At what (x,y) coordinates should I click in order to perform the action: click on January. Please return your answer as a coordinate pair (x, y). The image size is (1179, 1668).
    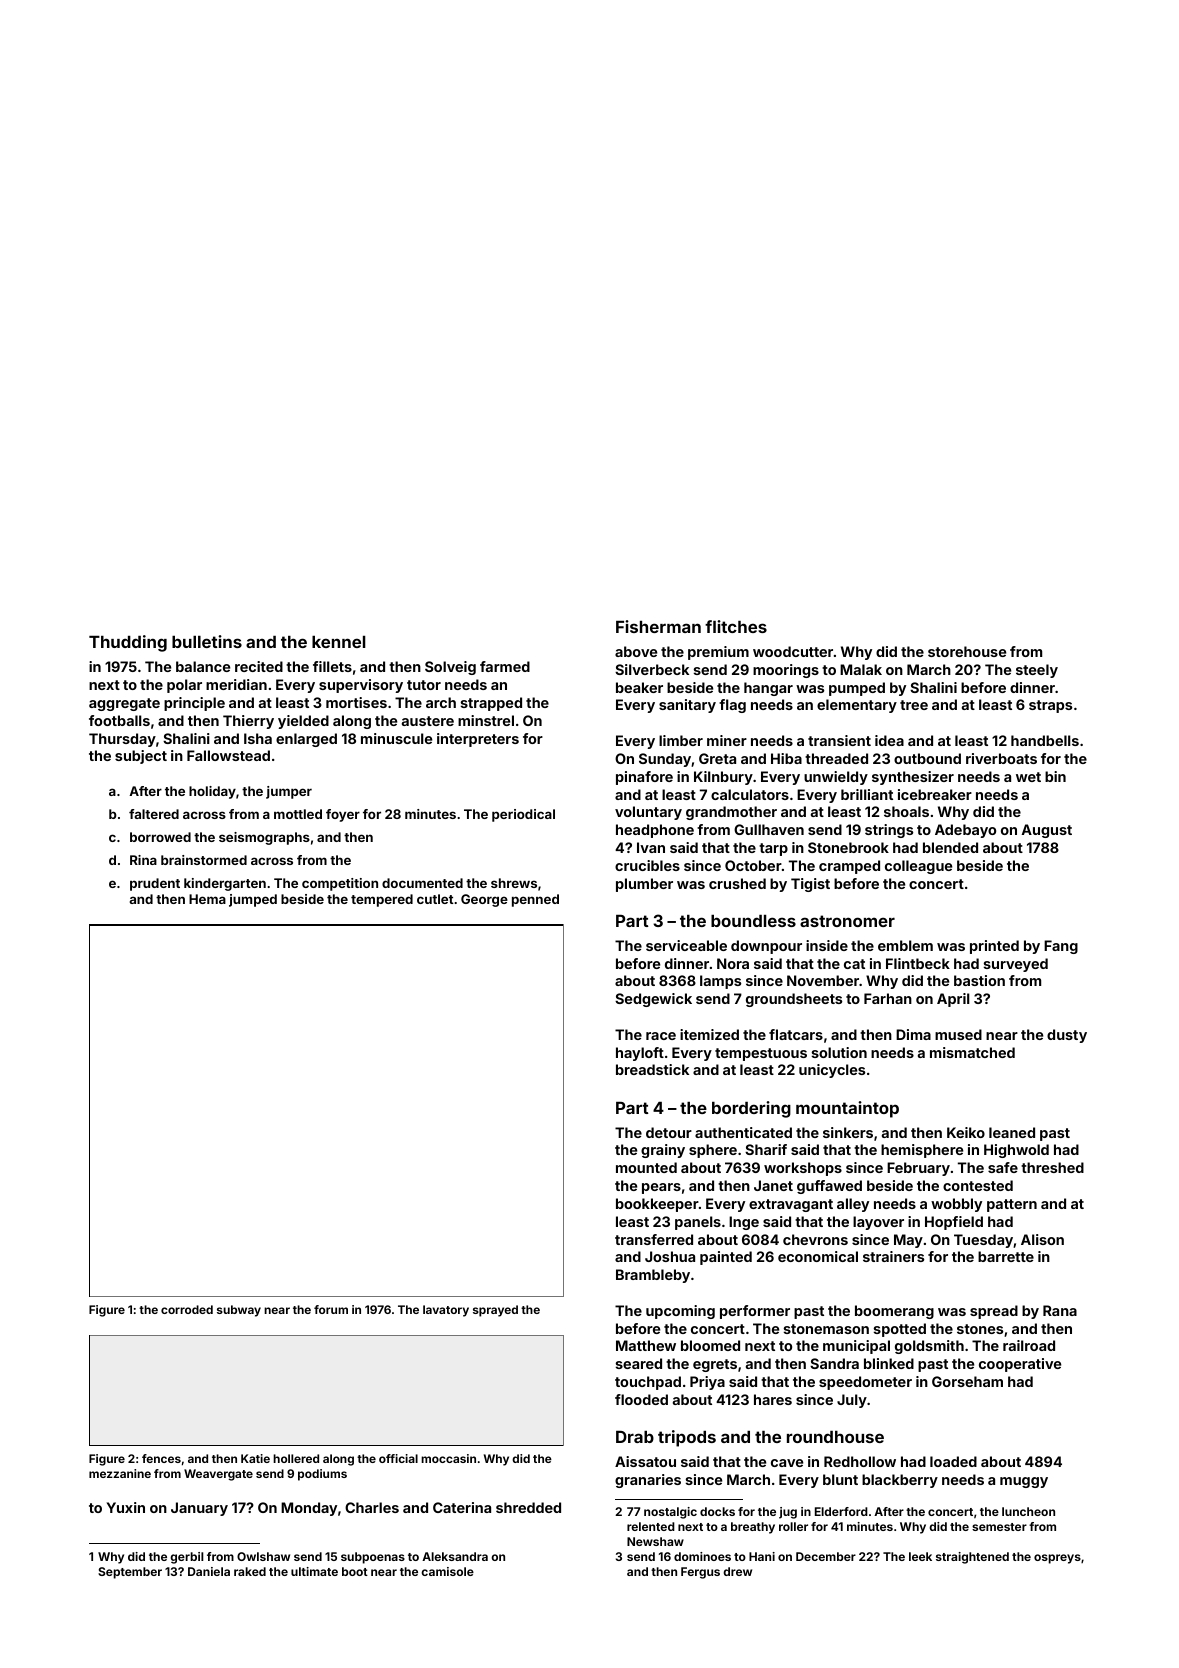
    Looking at the image, I should click on (199, 1509).
